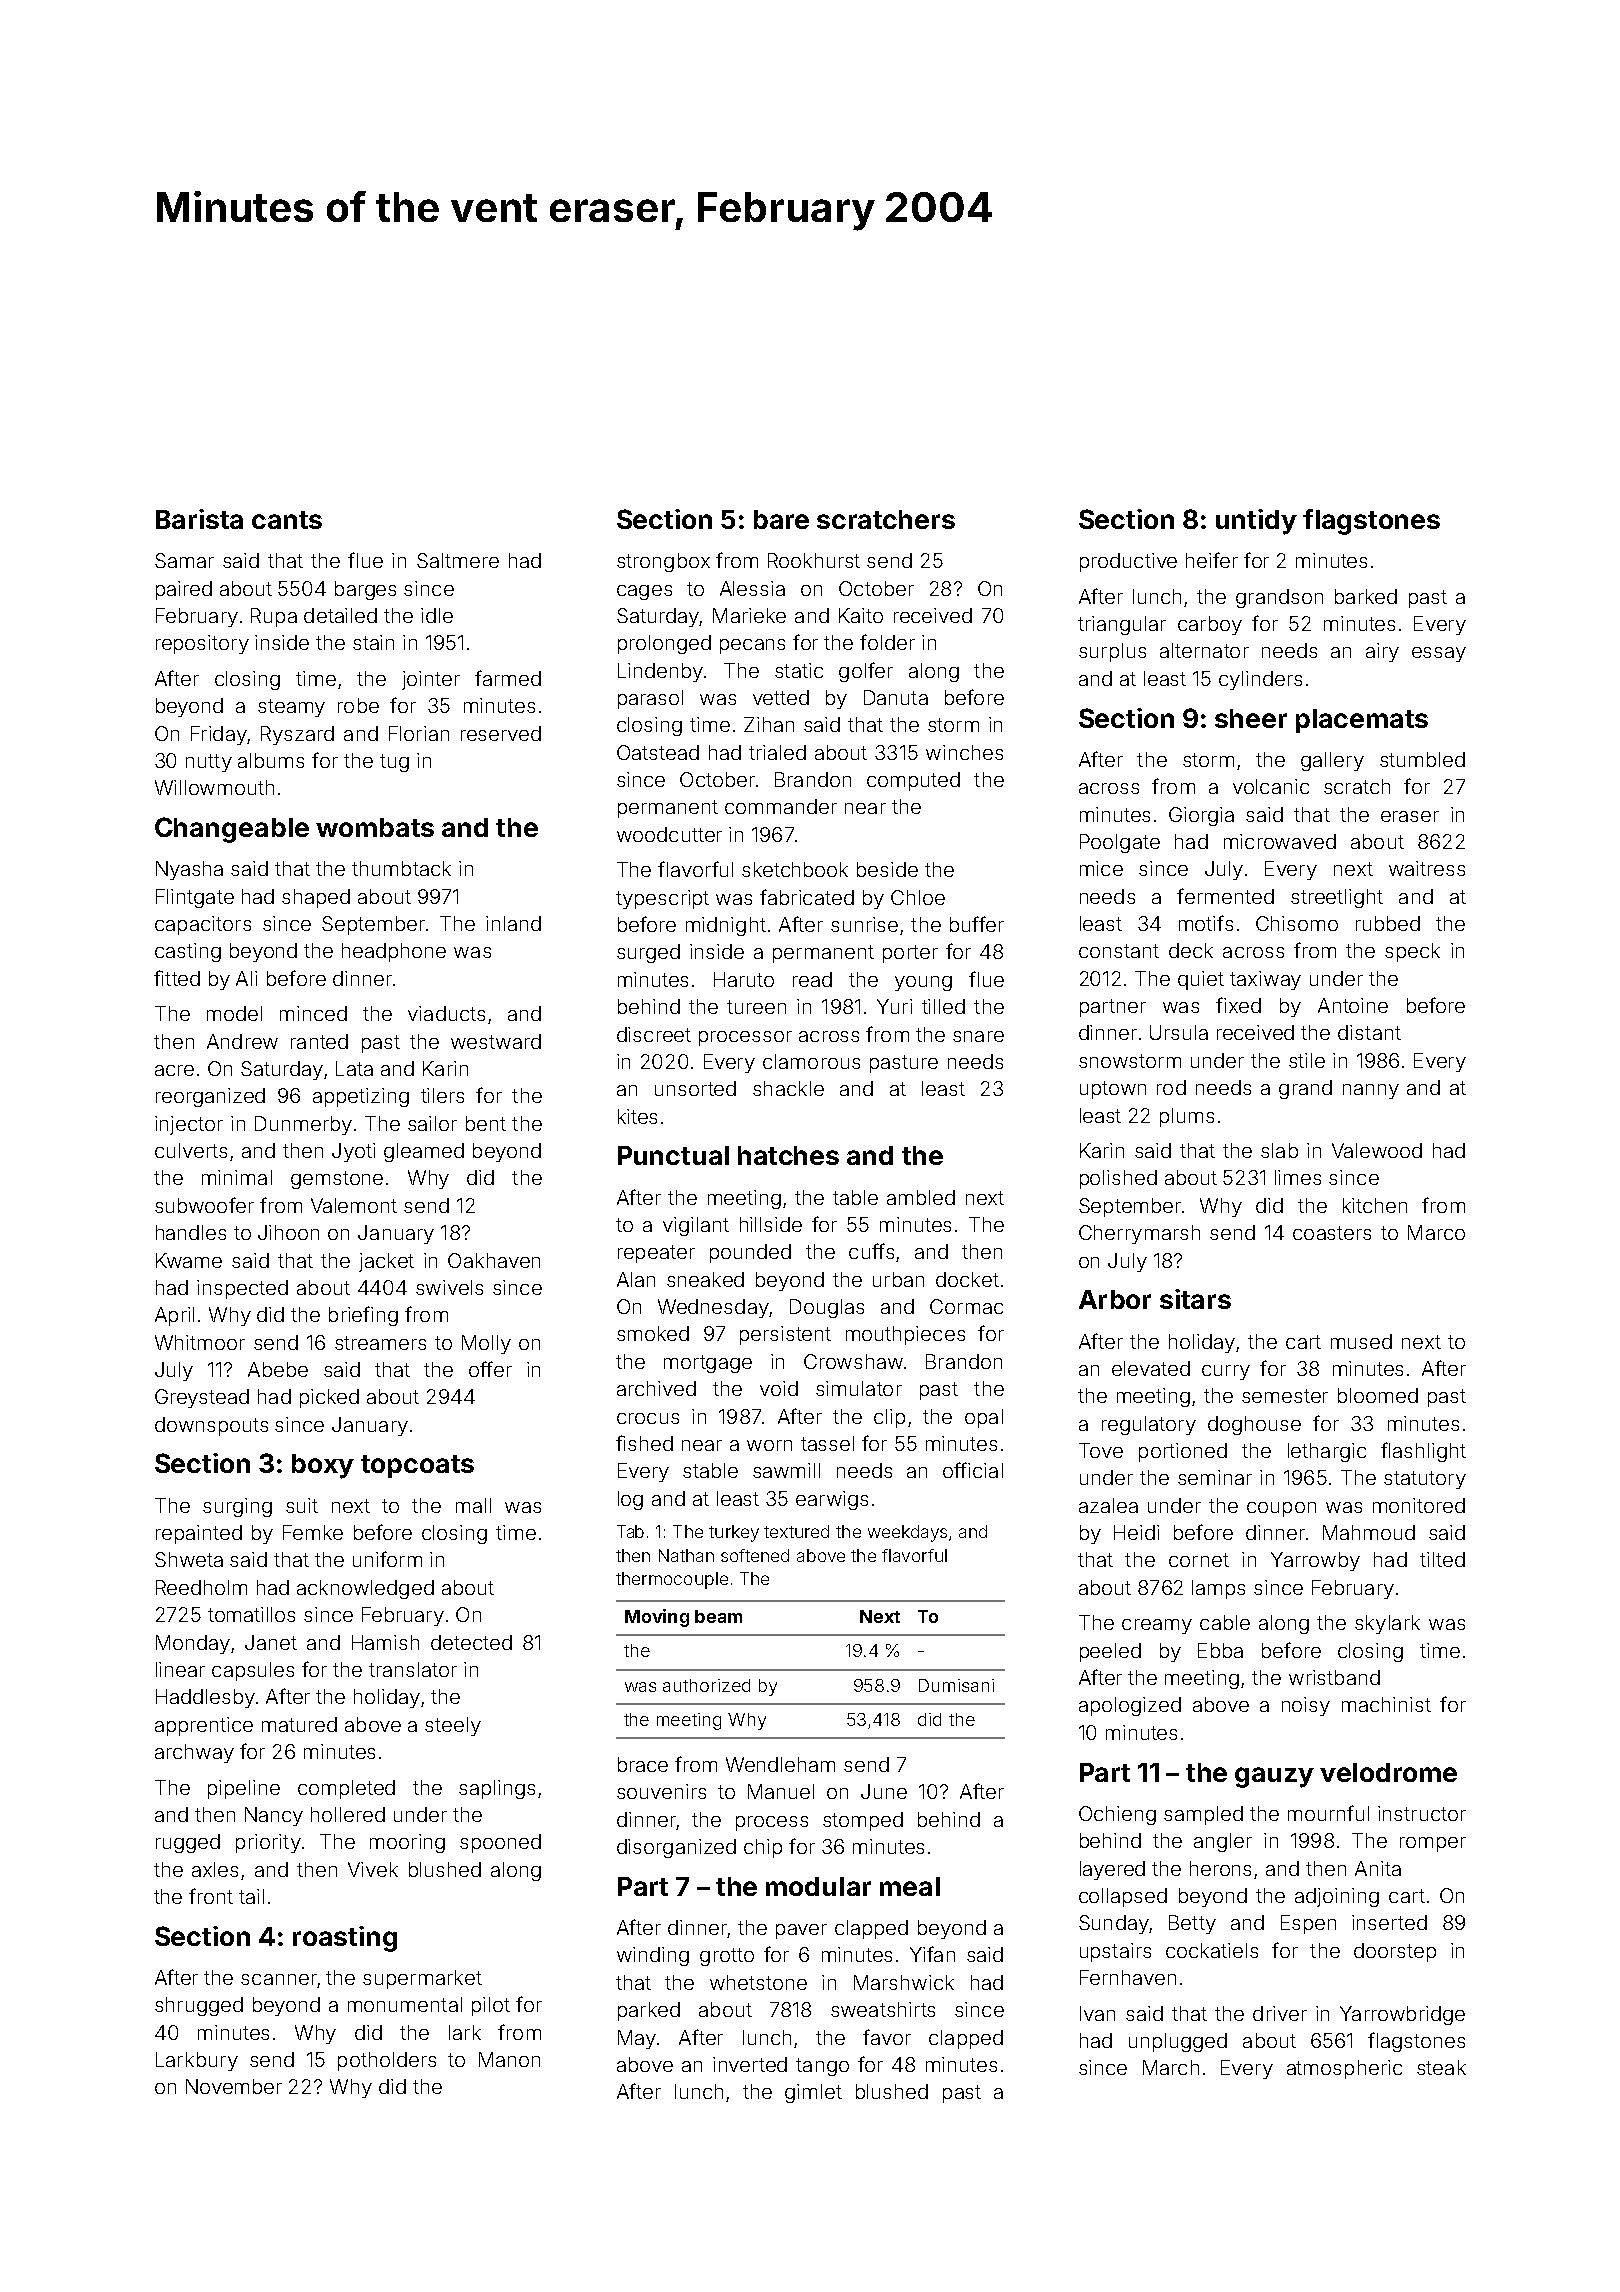 This image has width=1620, height=2292. I want to click on Saltmere, so click(458, 560).
